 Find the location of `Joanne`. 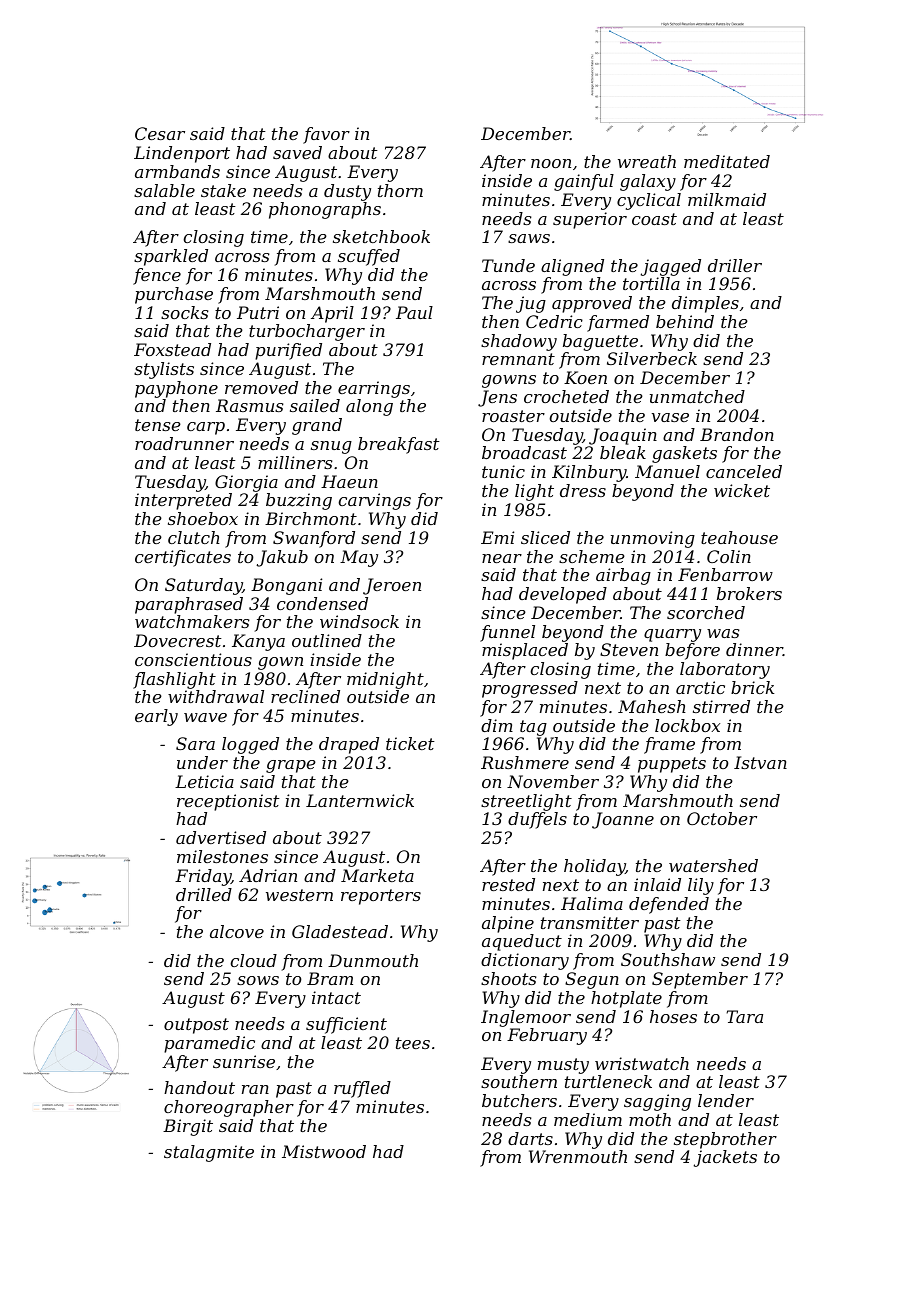

Joanne is located at coordinates (623, 820).
